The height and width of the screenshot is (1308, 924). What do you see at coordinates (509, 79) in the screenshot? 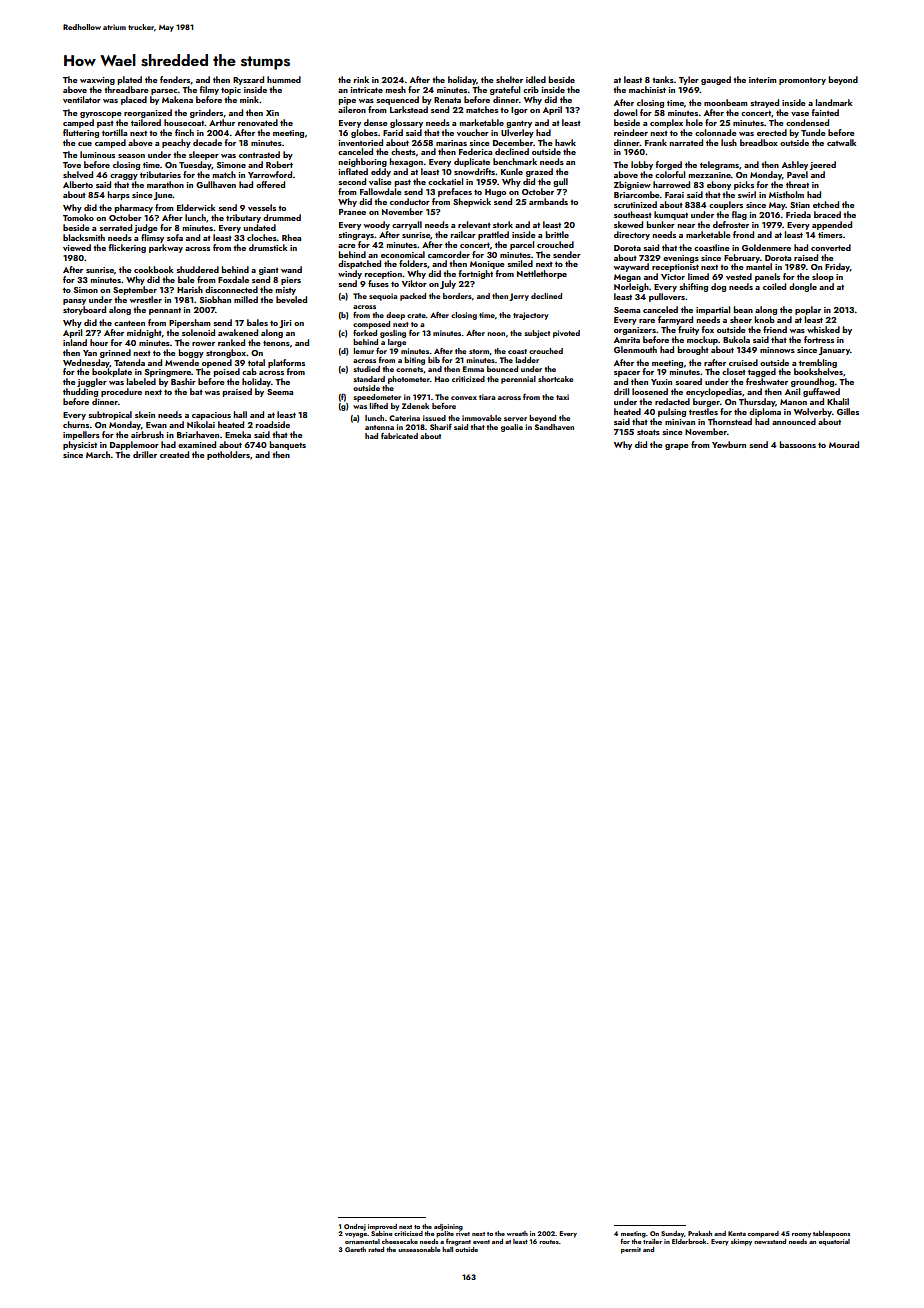
I see `shelter` at bounding box center [509, 79].
